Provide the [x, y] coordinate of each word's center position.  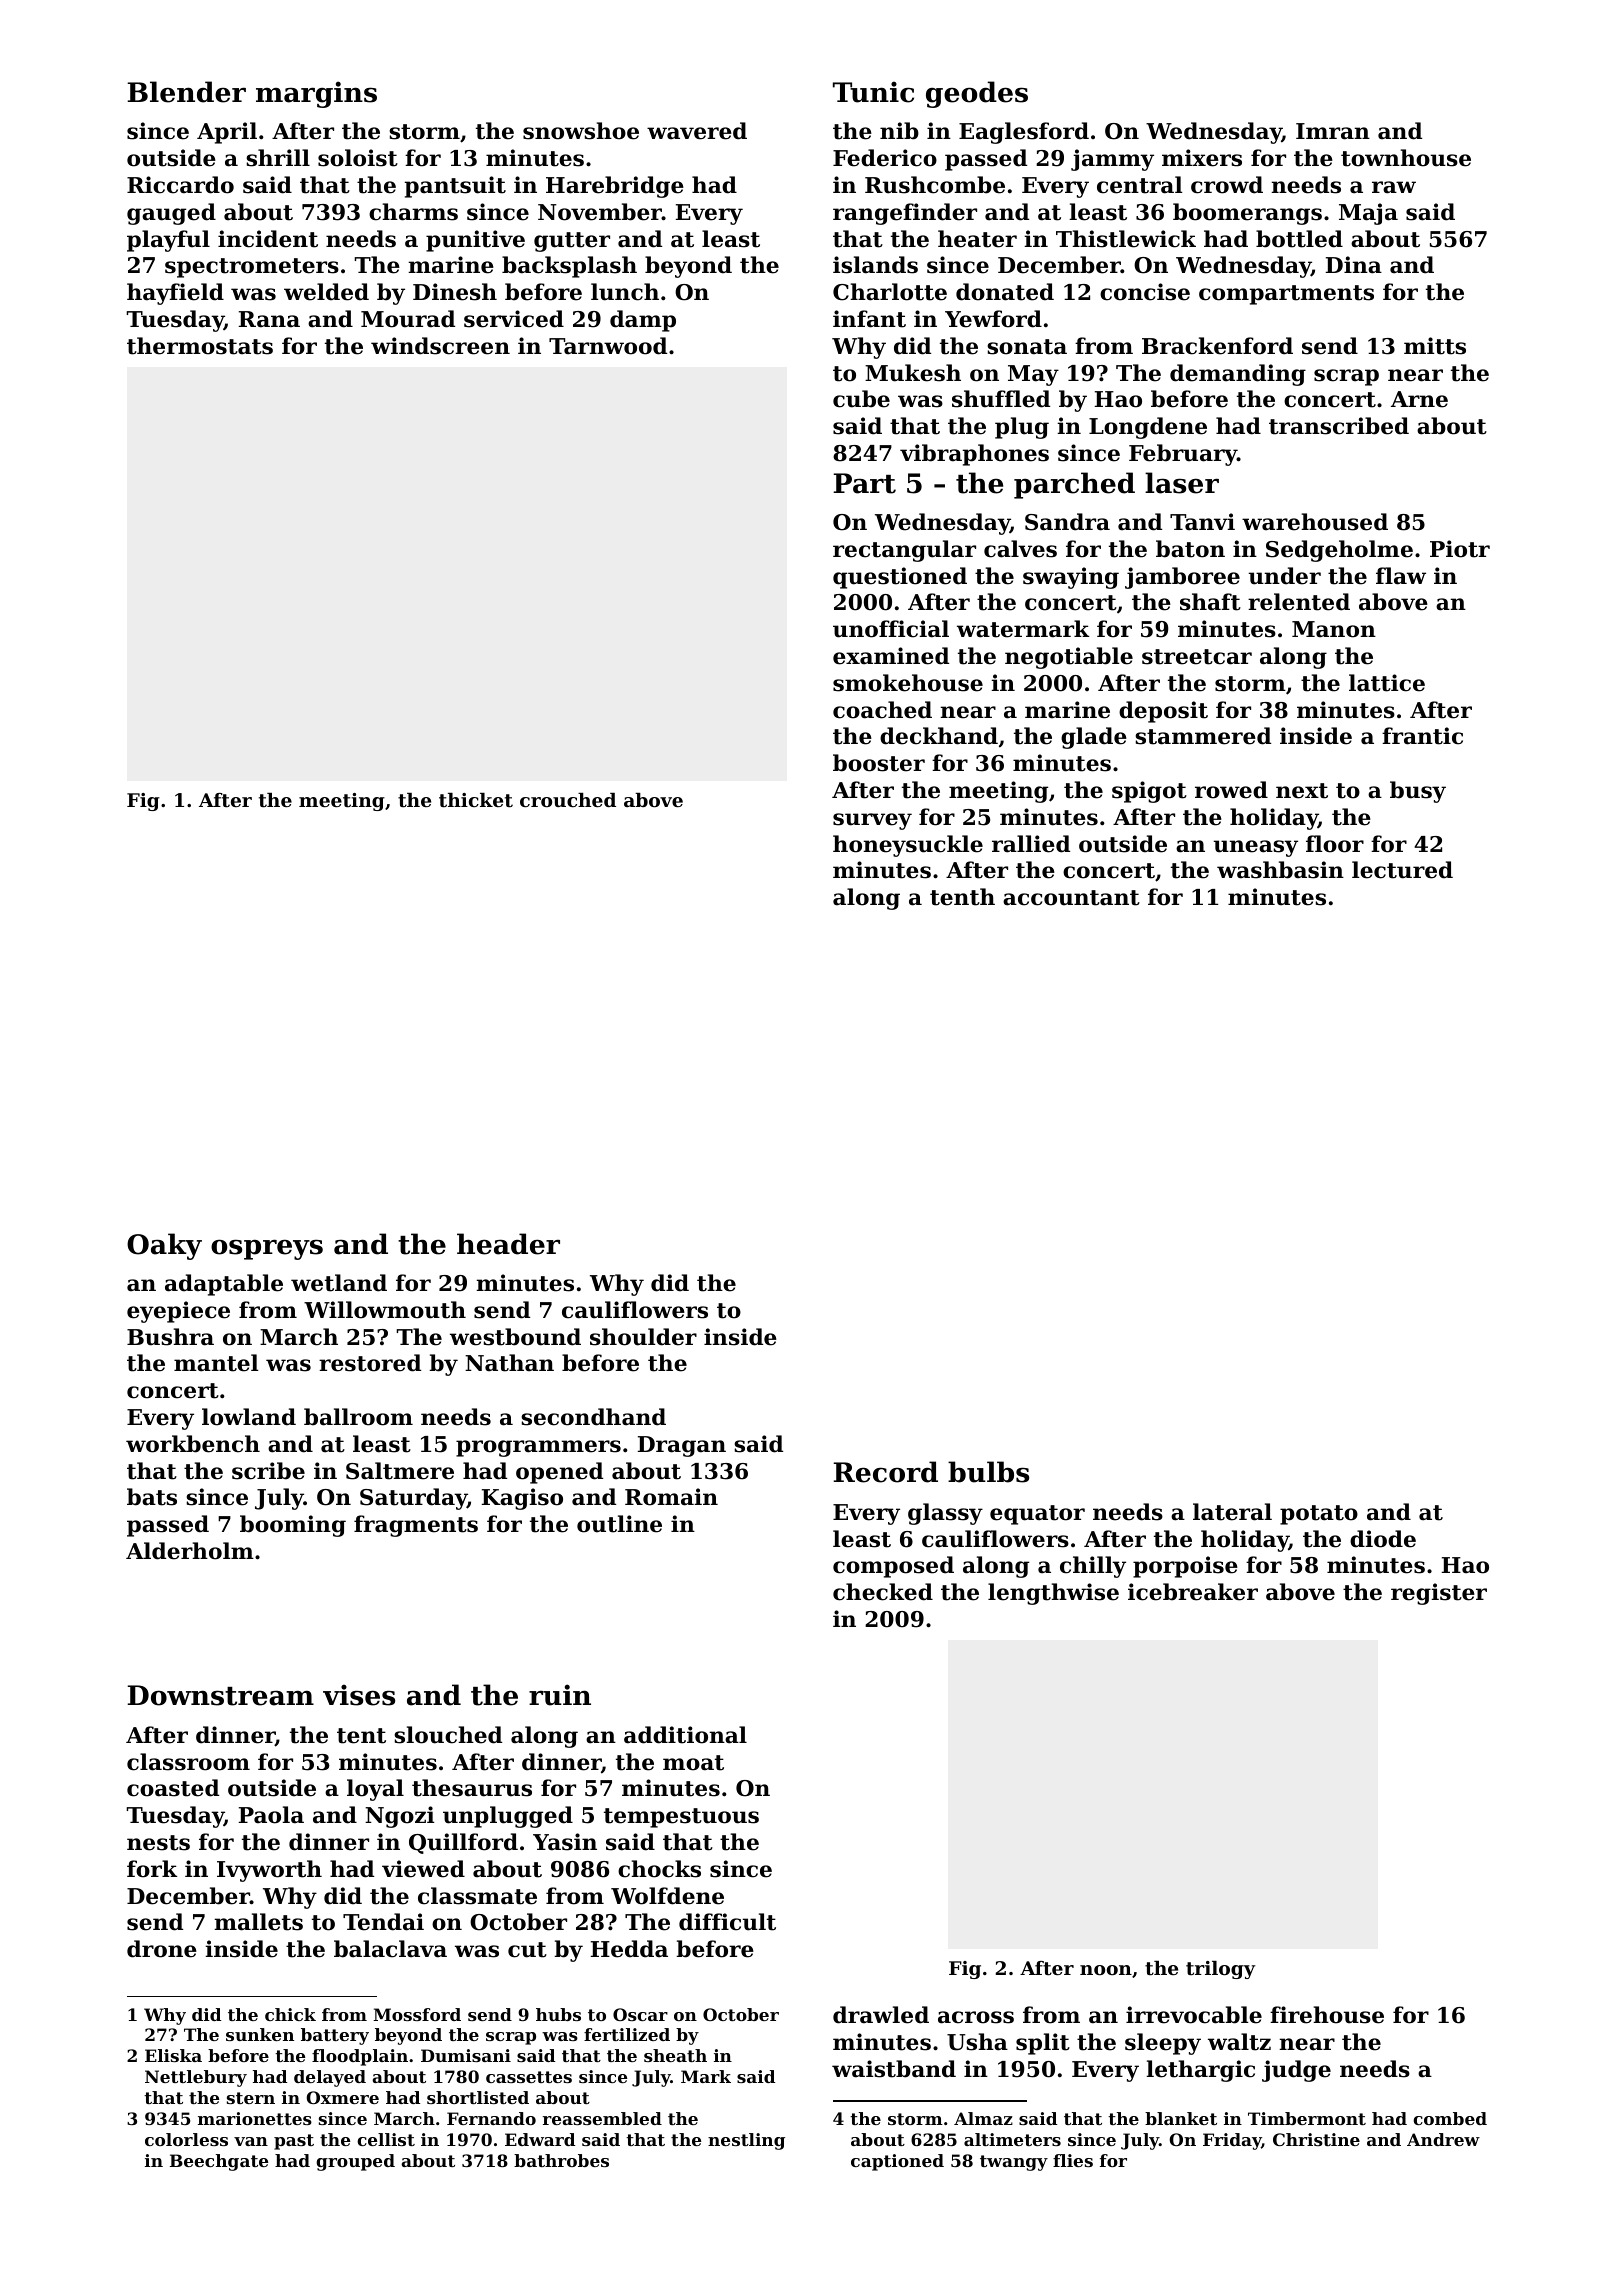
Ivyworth [269, 1871]
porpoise [1185, 1567]
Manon [1334, 629]
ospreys [267, 1249]
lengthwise [1053, 1594]
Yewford [993, 319]
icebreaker [1193, 1592]
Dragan [682, 1446]
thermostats [200, 346]
